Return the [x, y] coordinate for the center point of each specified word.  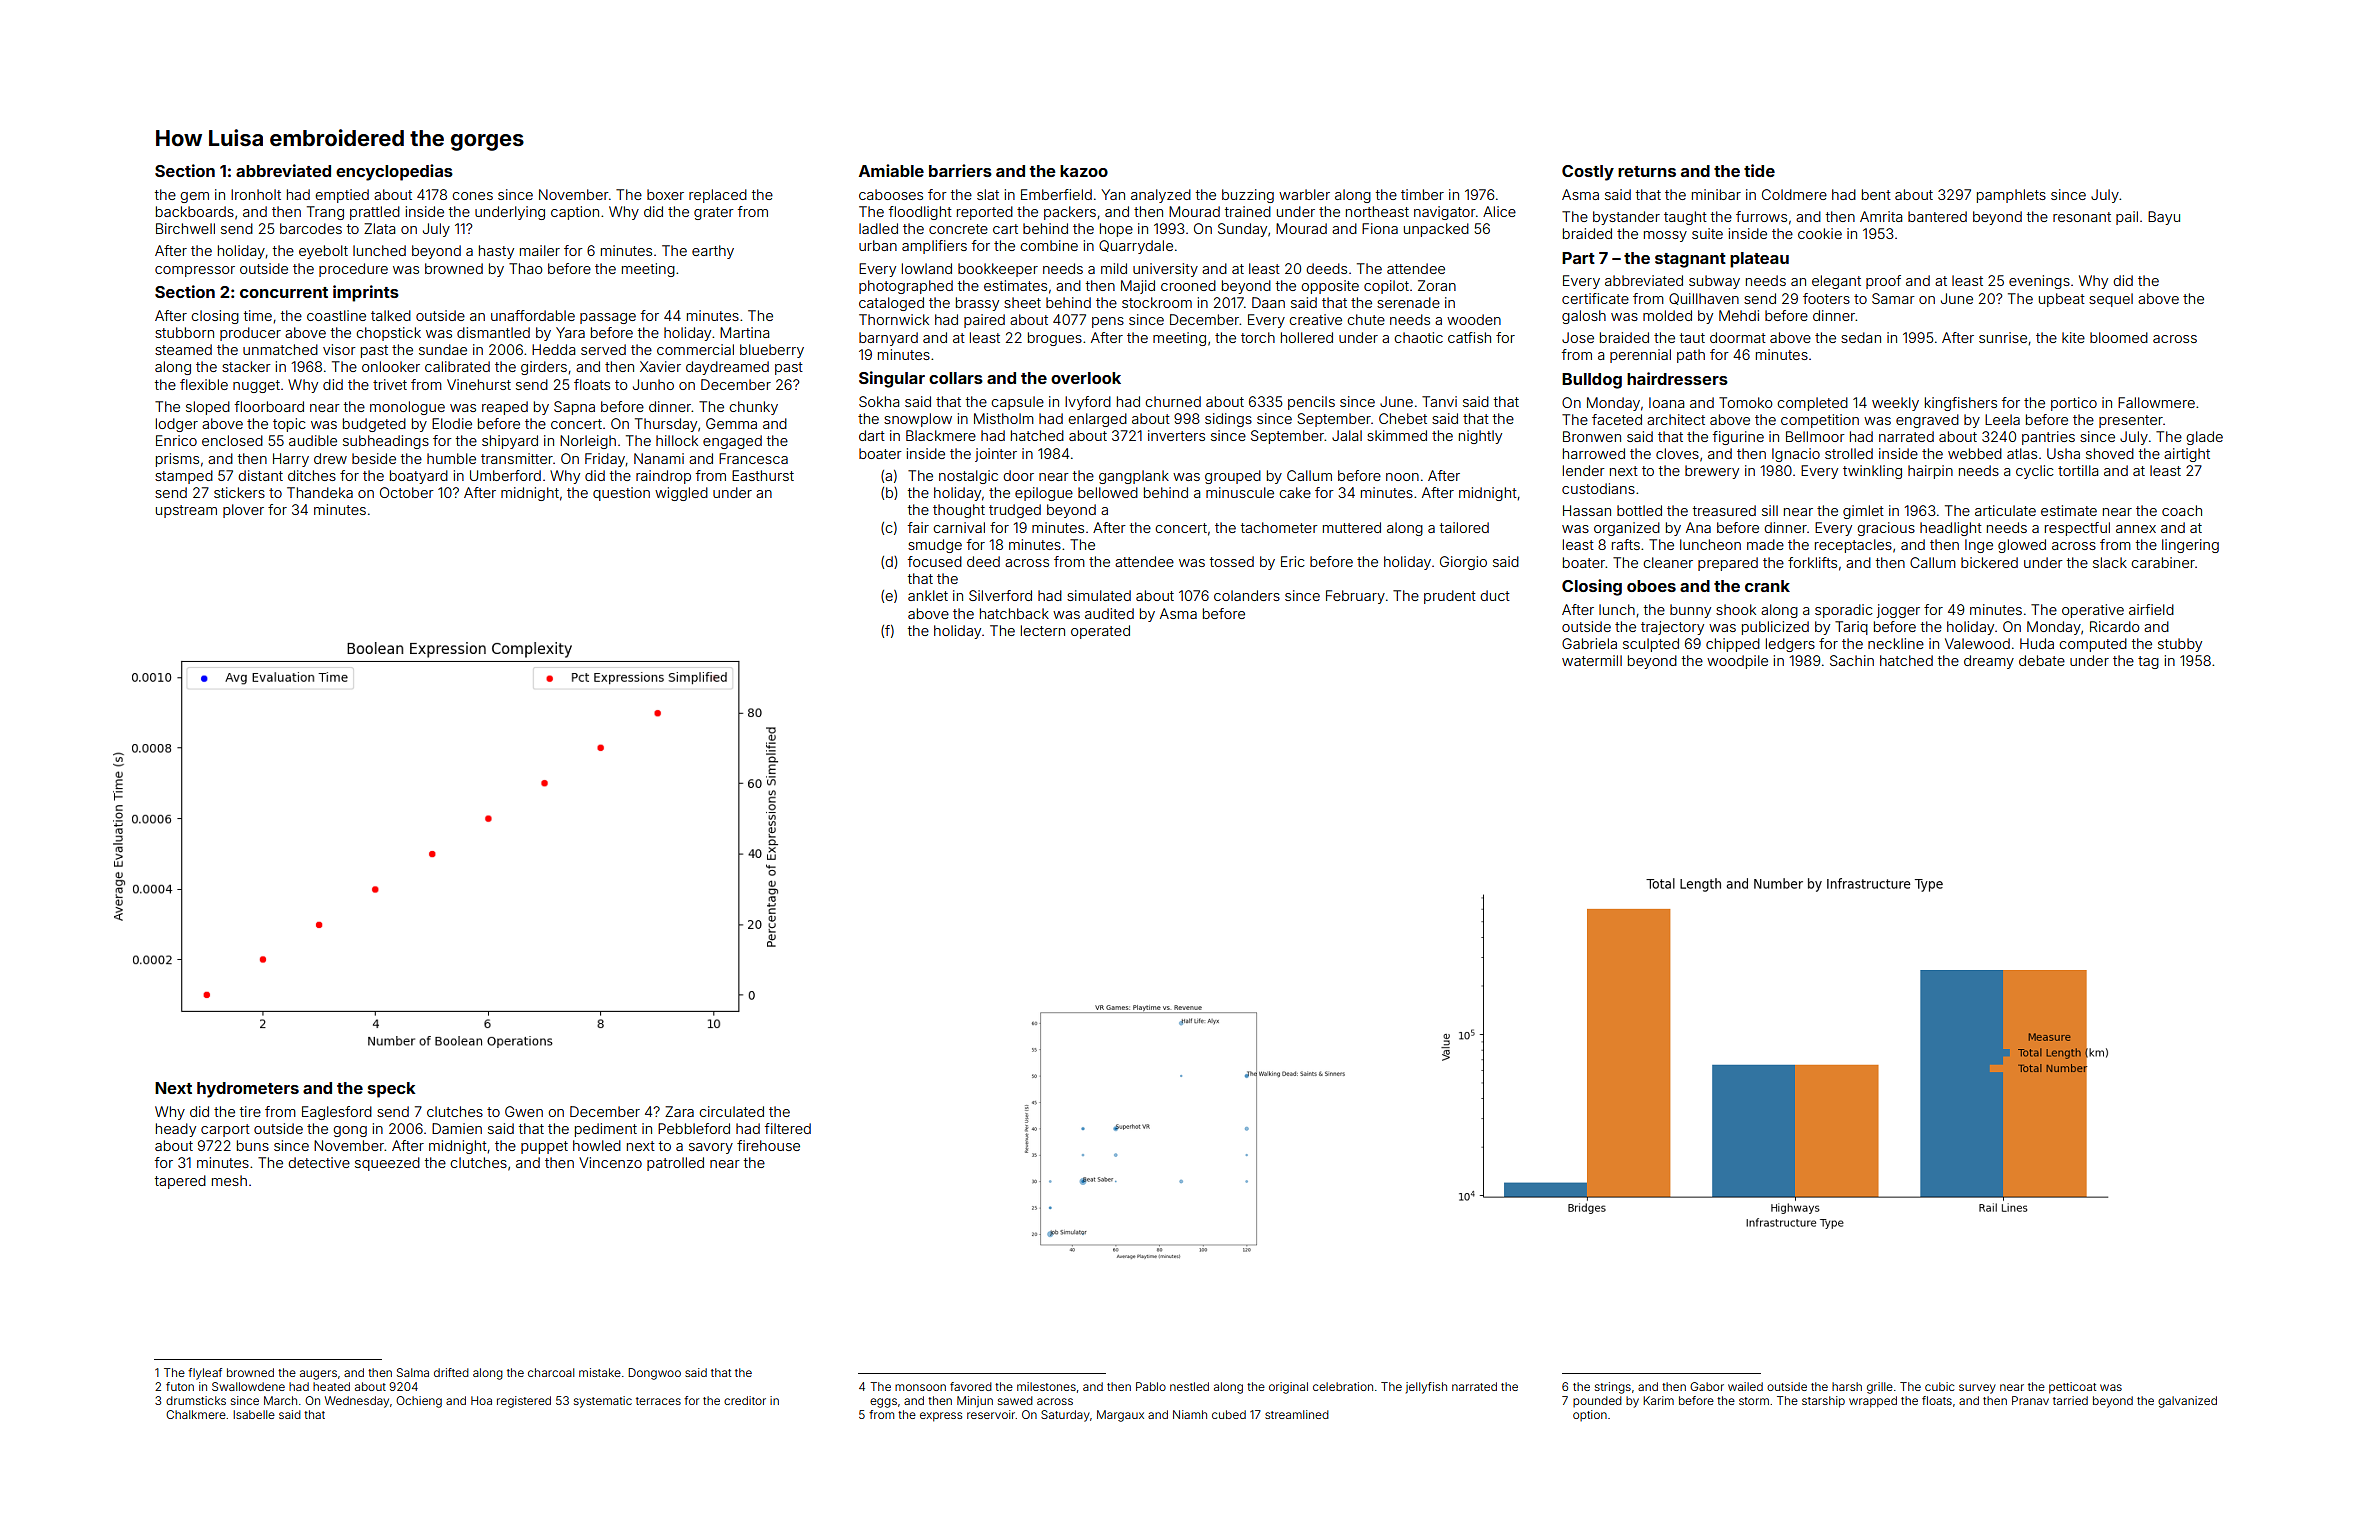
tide [1759, 170]
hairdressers [1677, 378]
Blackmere [941, 435]
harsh [1847, 1386]
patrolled [675, 1164]
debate [2042, 660]
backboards [195, 211]
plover [243, 511]
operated [1100, 632]
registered [524, 1402]
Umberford [505, 475]
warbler [1304, 194]
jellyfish [1426, 1388]
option [1590, 1415]
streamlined [1297, 1414]
